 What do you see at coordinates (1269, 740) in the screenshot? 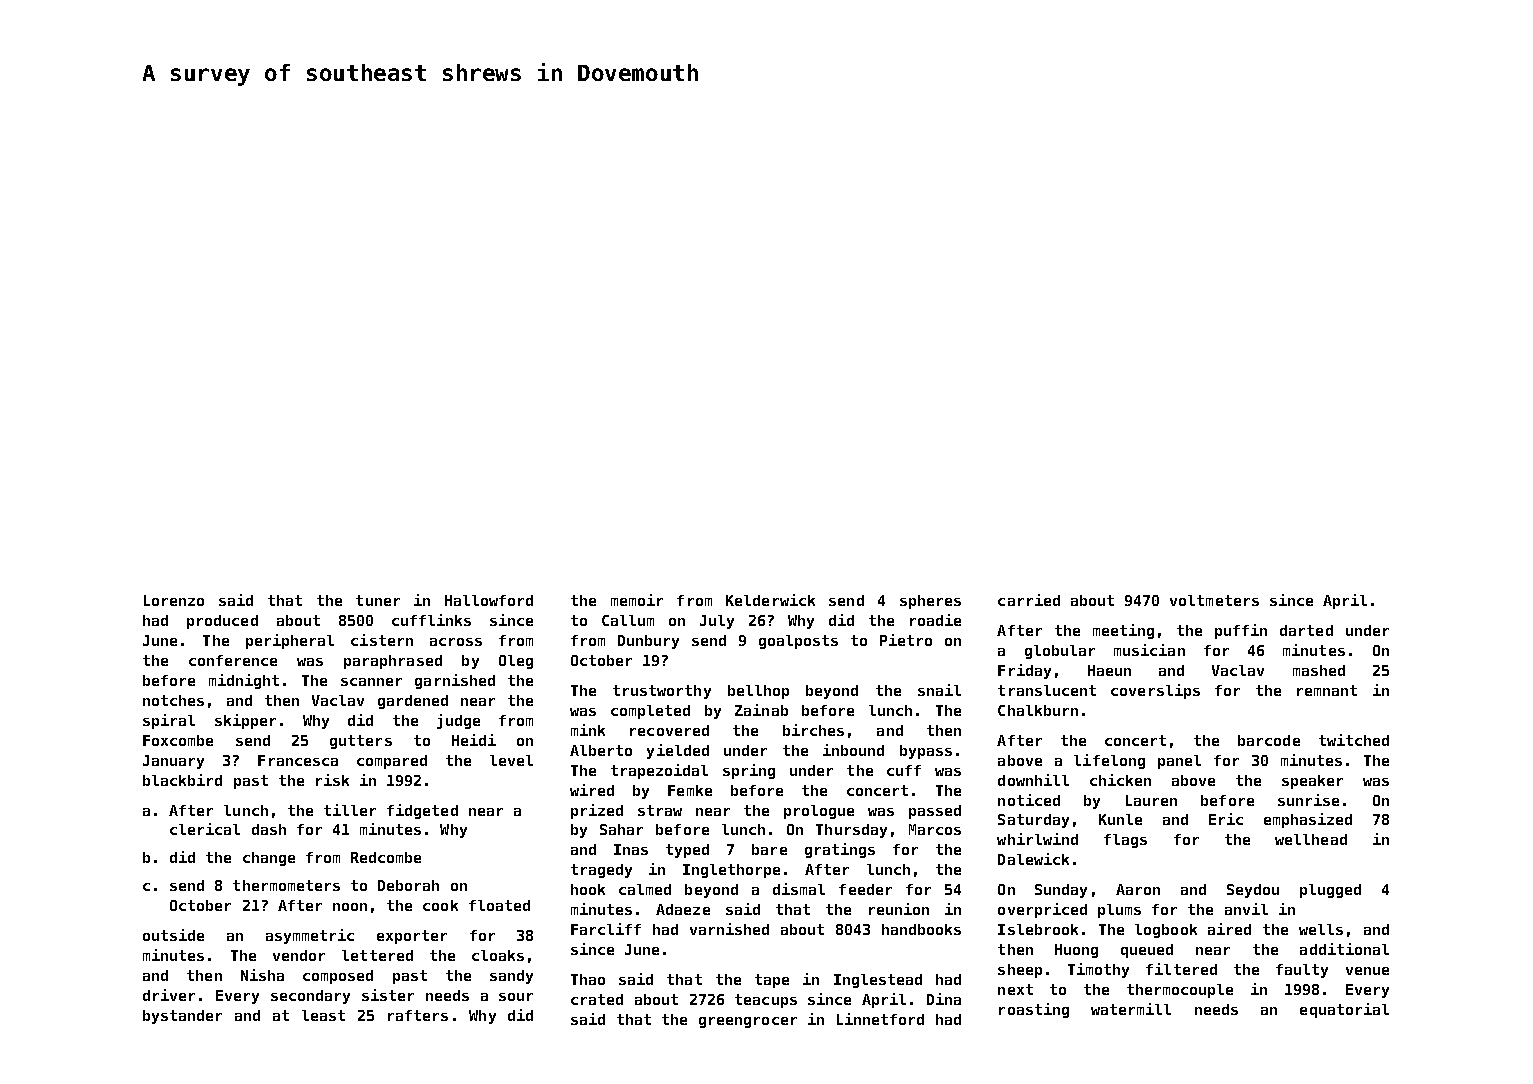
I see `barcode` at bounding box center [1269, 740].
